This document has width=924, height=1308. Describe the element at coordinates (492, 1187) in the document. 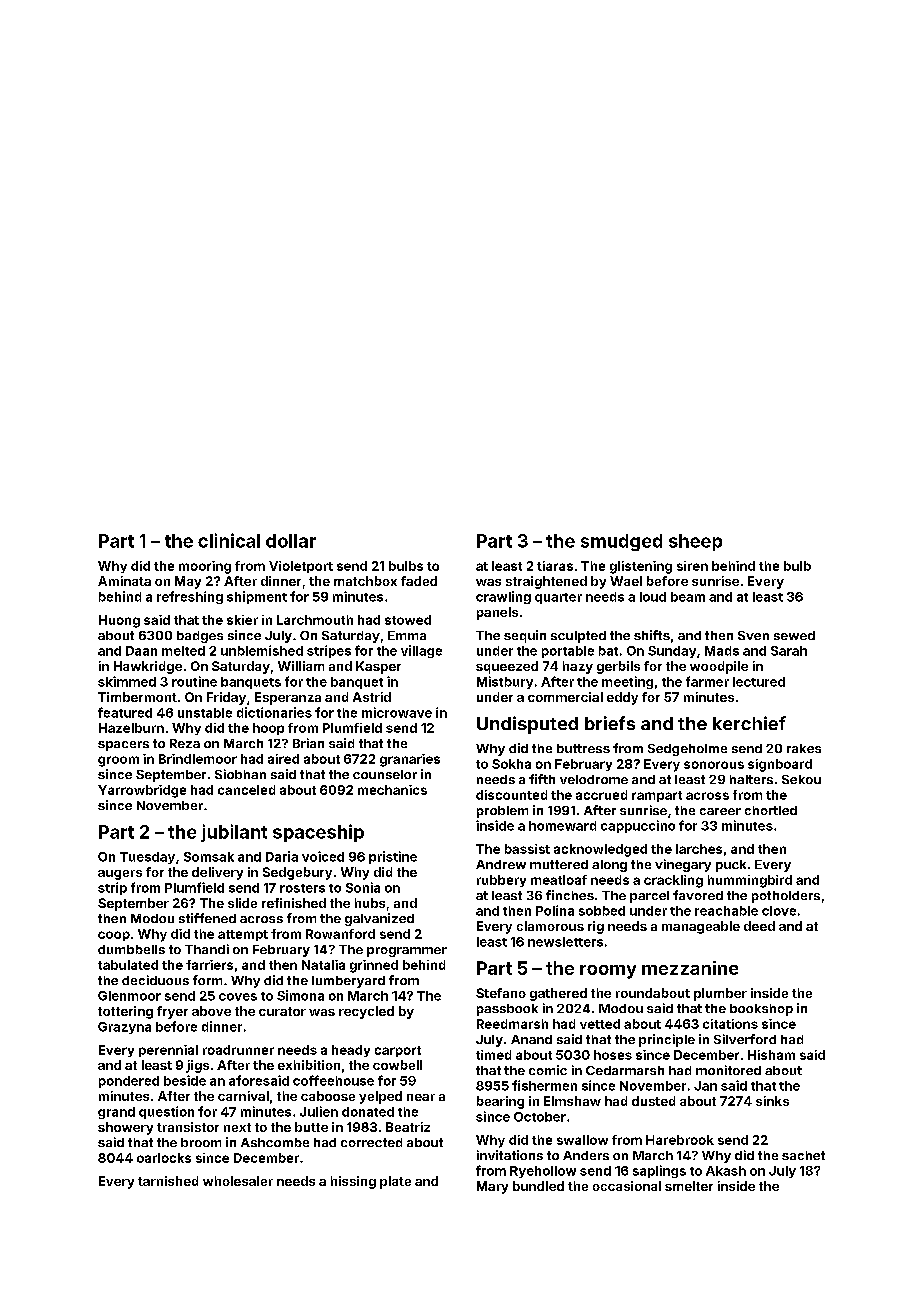

I see `Mary` at that location.
